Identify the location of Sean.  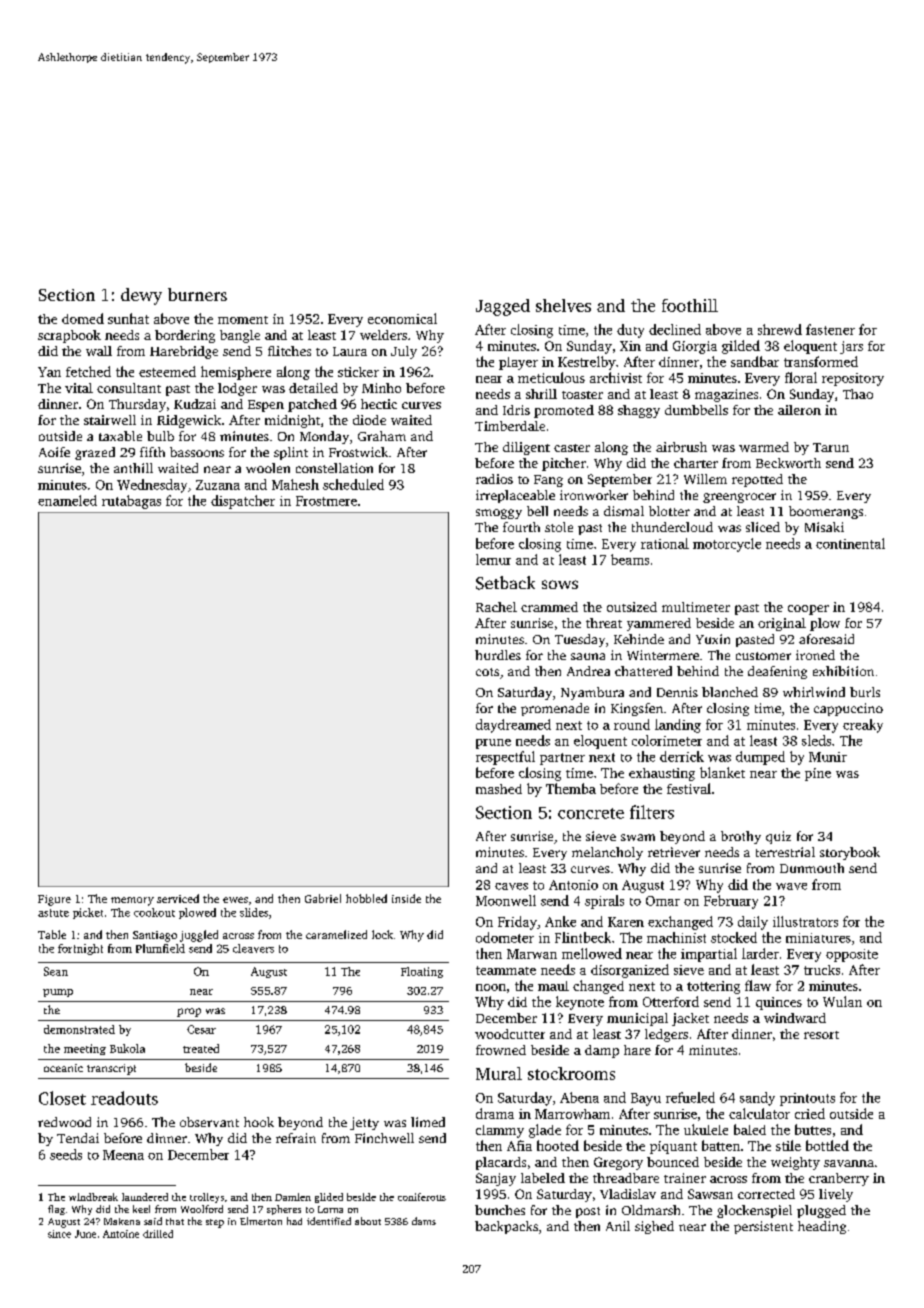
(56, 971).
